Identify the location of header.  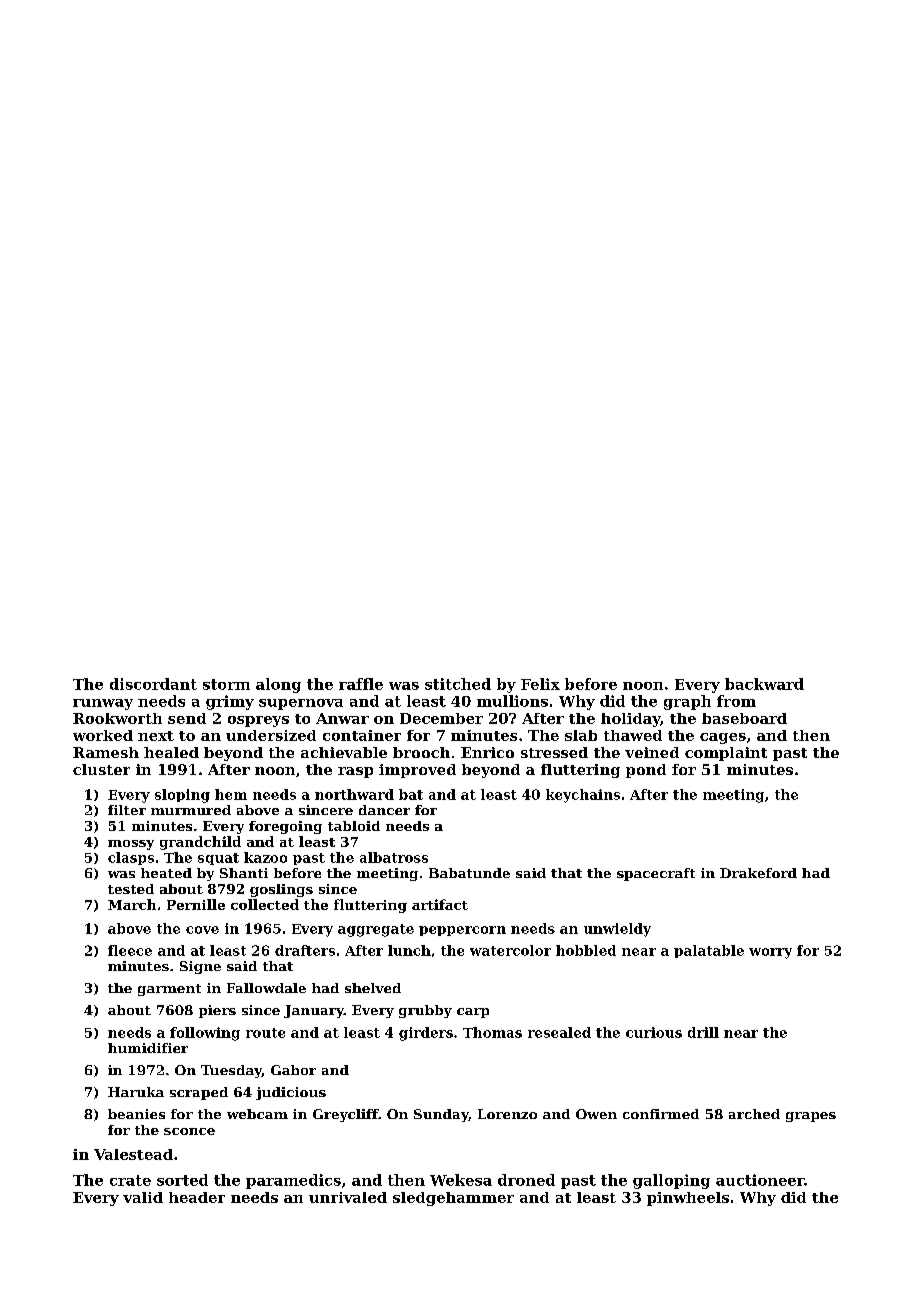
(197, 1197).
